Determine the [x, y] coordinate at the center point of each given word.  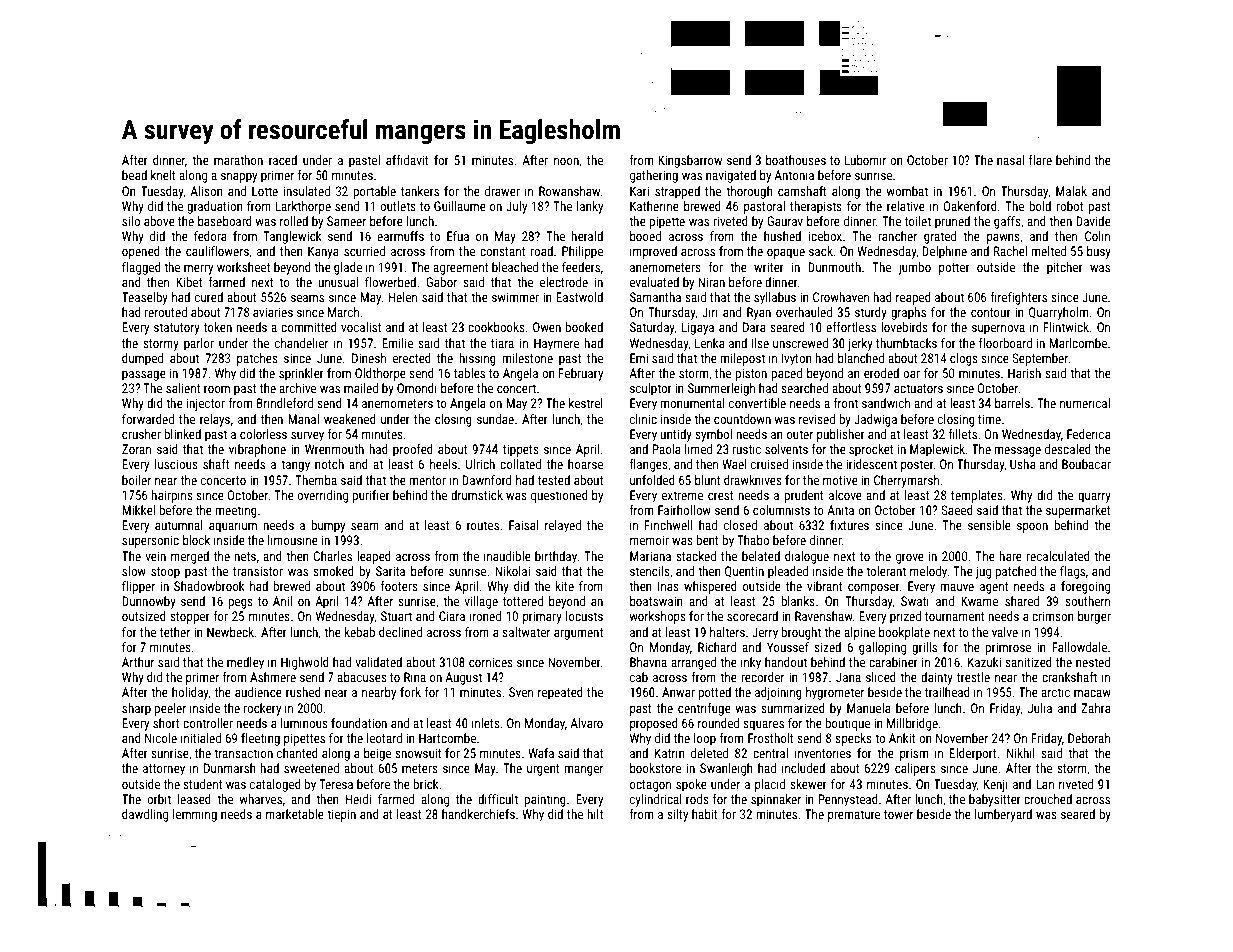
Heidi [358, 799]
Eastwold [579, 297]
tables [469, 373]
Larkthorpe [303, 207]
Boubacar [1086, 464]
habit [705, 814]
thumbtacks [906, 343]
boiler [136, 480]
